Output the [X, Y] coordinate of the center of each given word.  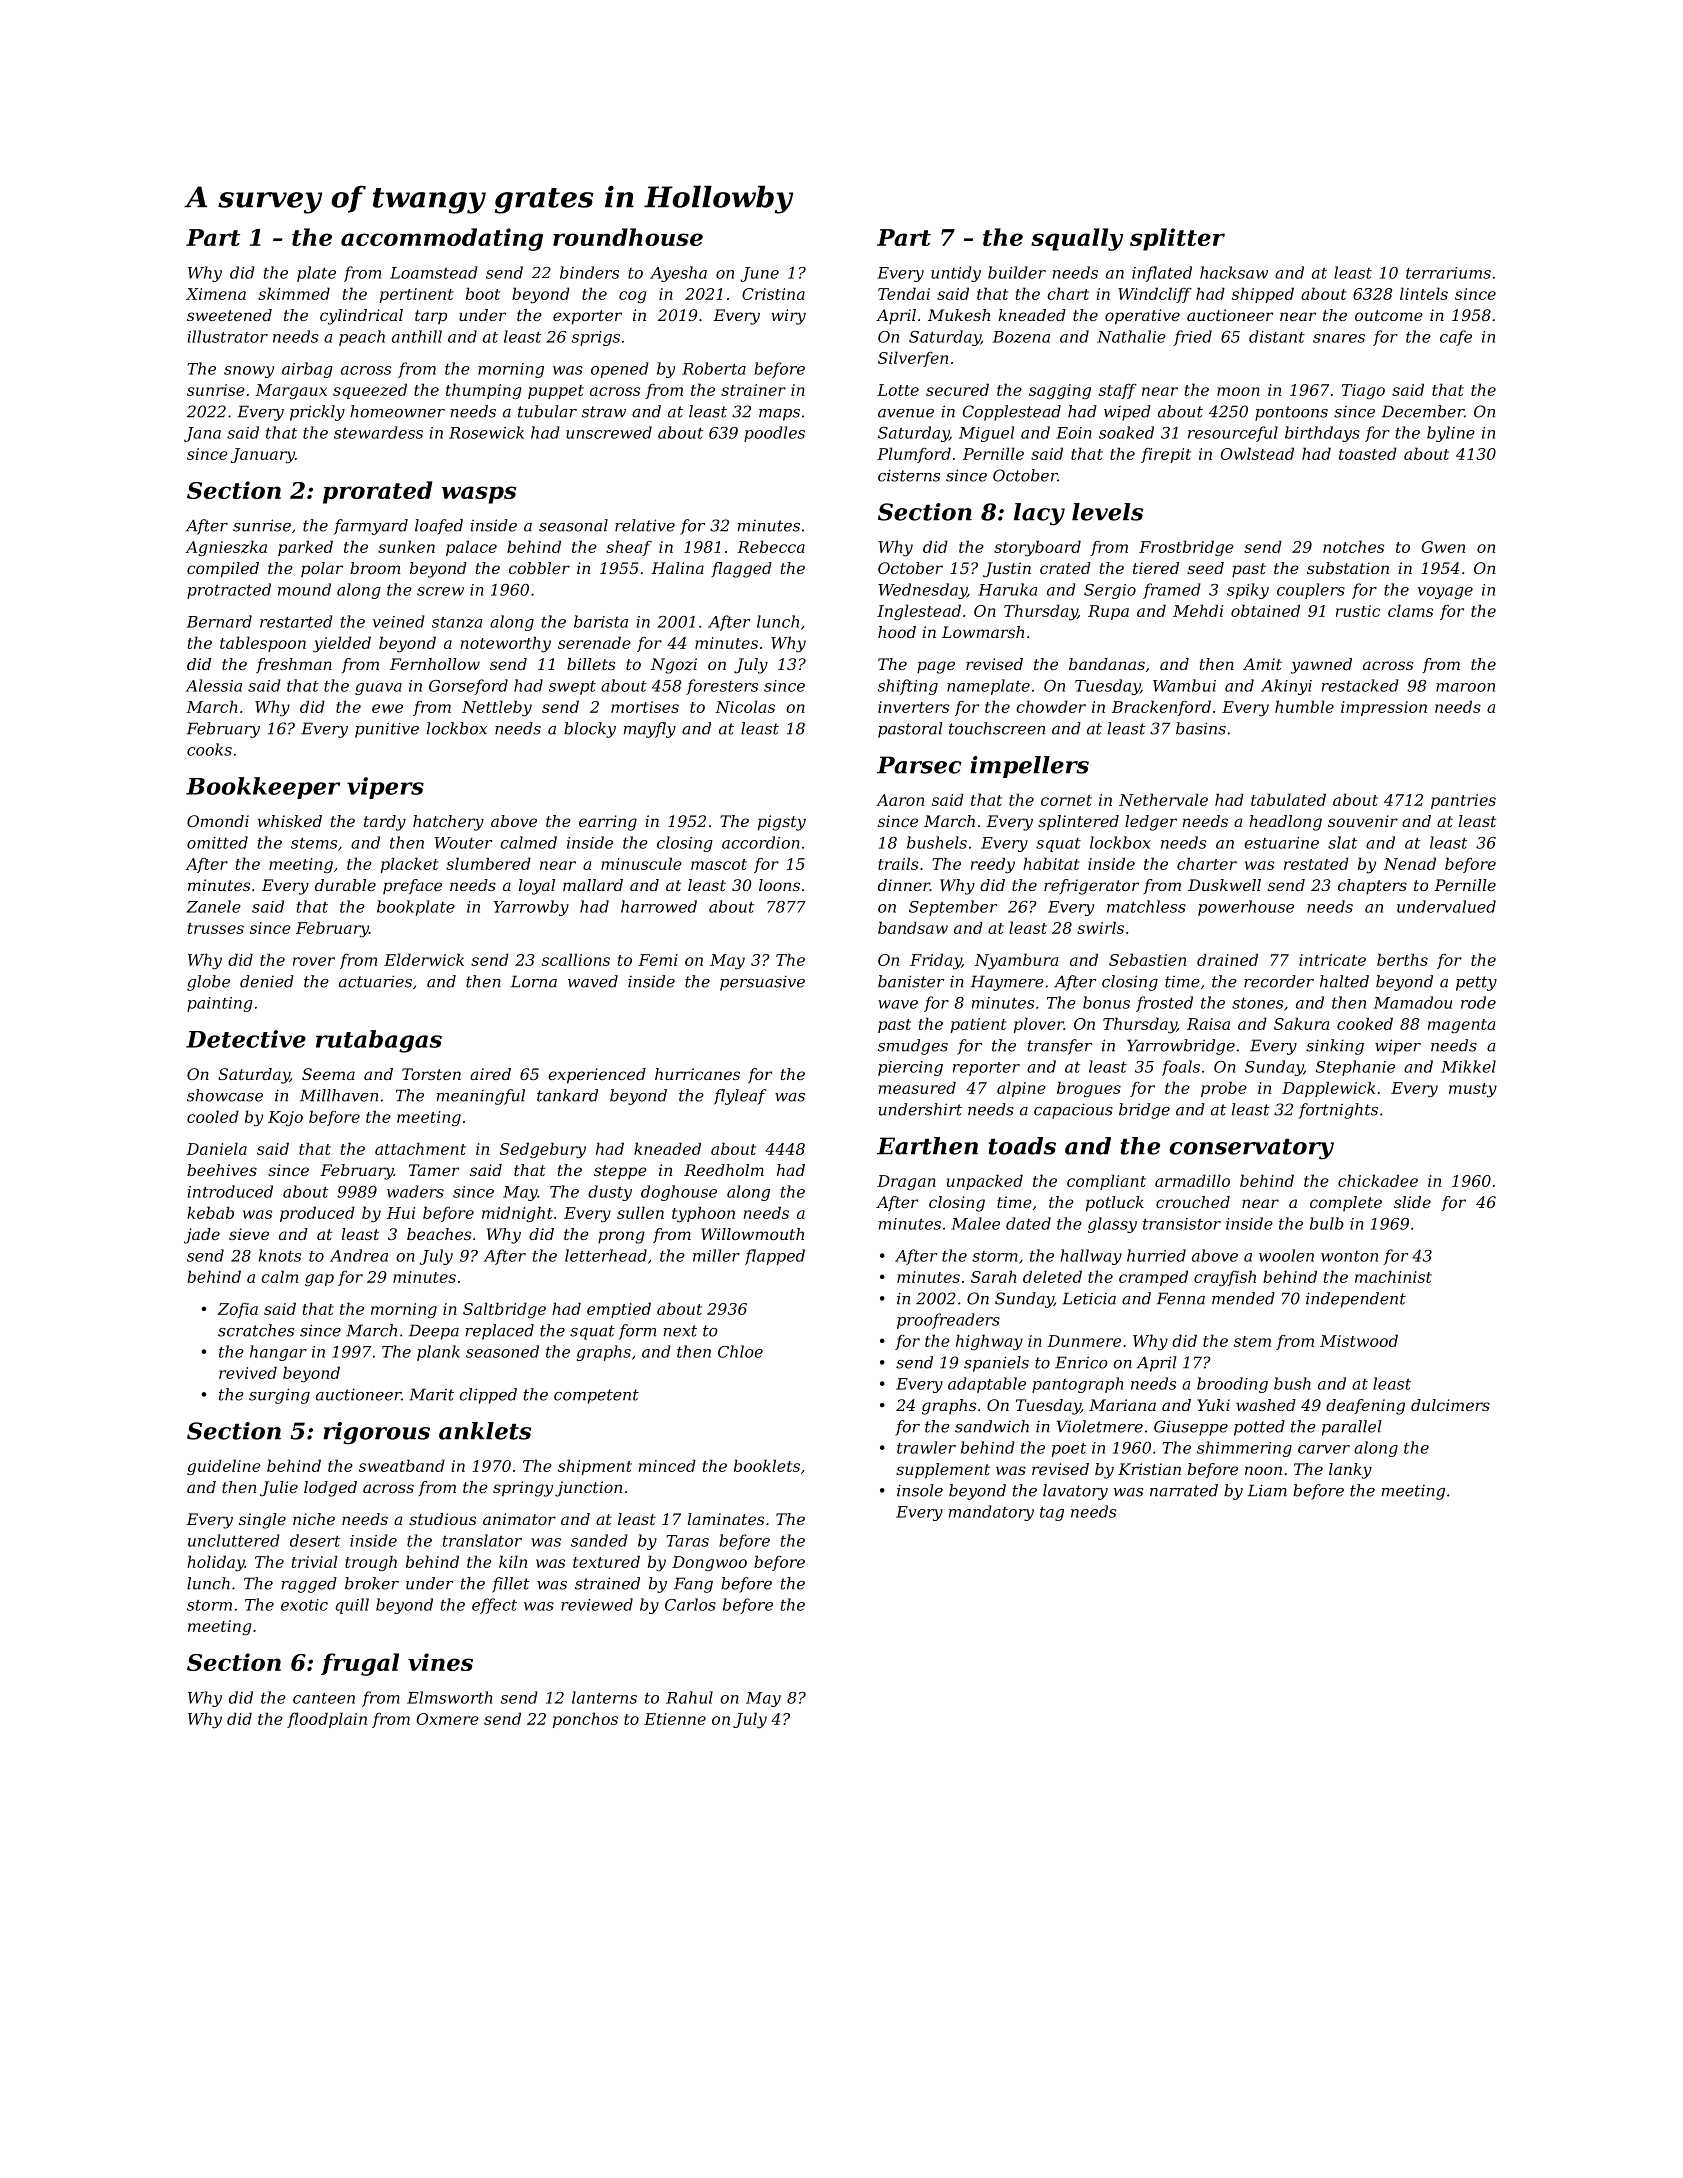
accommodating [442, 239]
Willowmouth [752, 1234]
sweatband [402, 1465]
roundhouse [628, 237]
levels [1107, 512]
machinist [1393, 1276]
